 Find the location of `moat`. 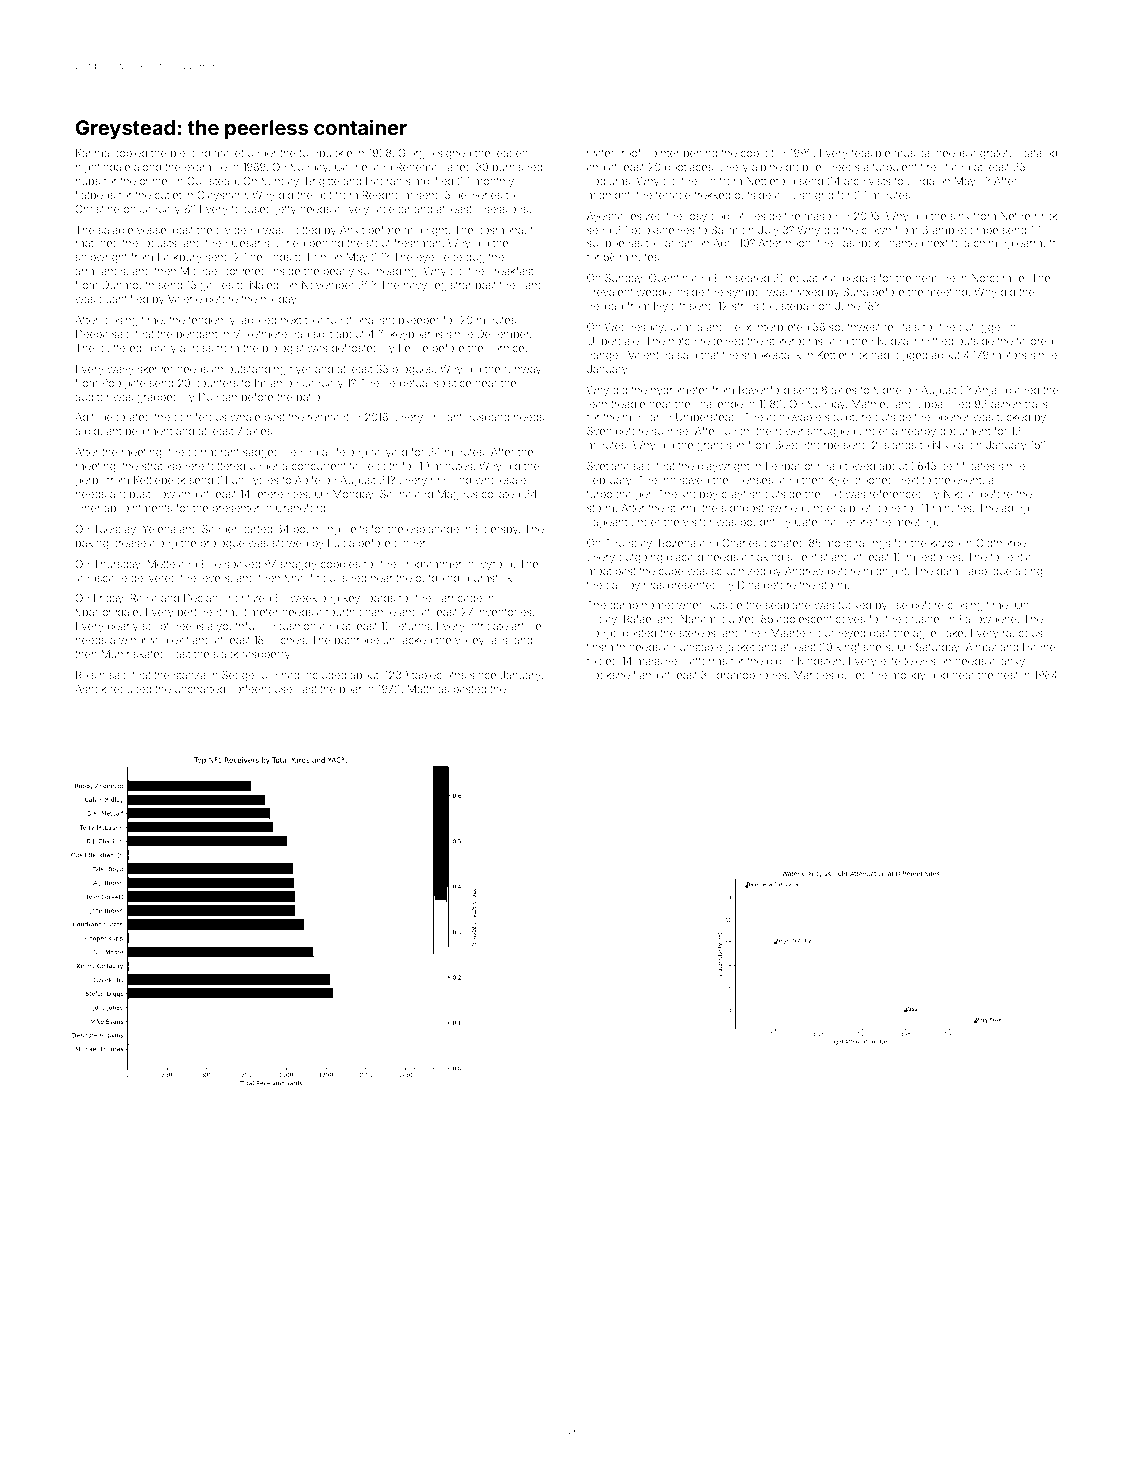

moat is located at coordinates (599, 571).
